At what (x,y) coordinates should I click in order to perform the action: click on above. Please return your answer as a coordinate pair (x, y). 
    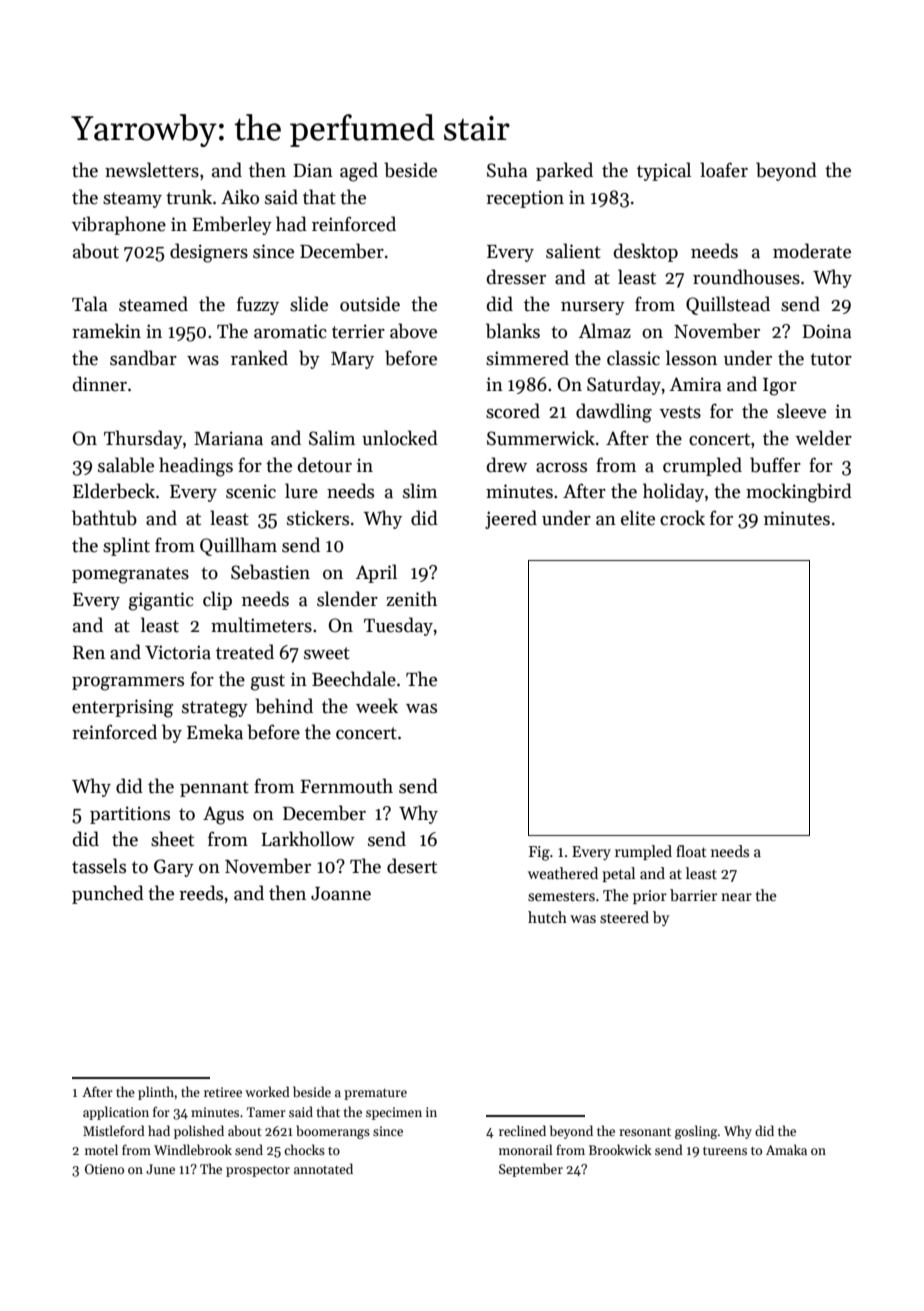
    Looking at the image, I should click on (413, 331).
